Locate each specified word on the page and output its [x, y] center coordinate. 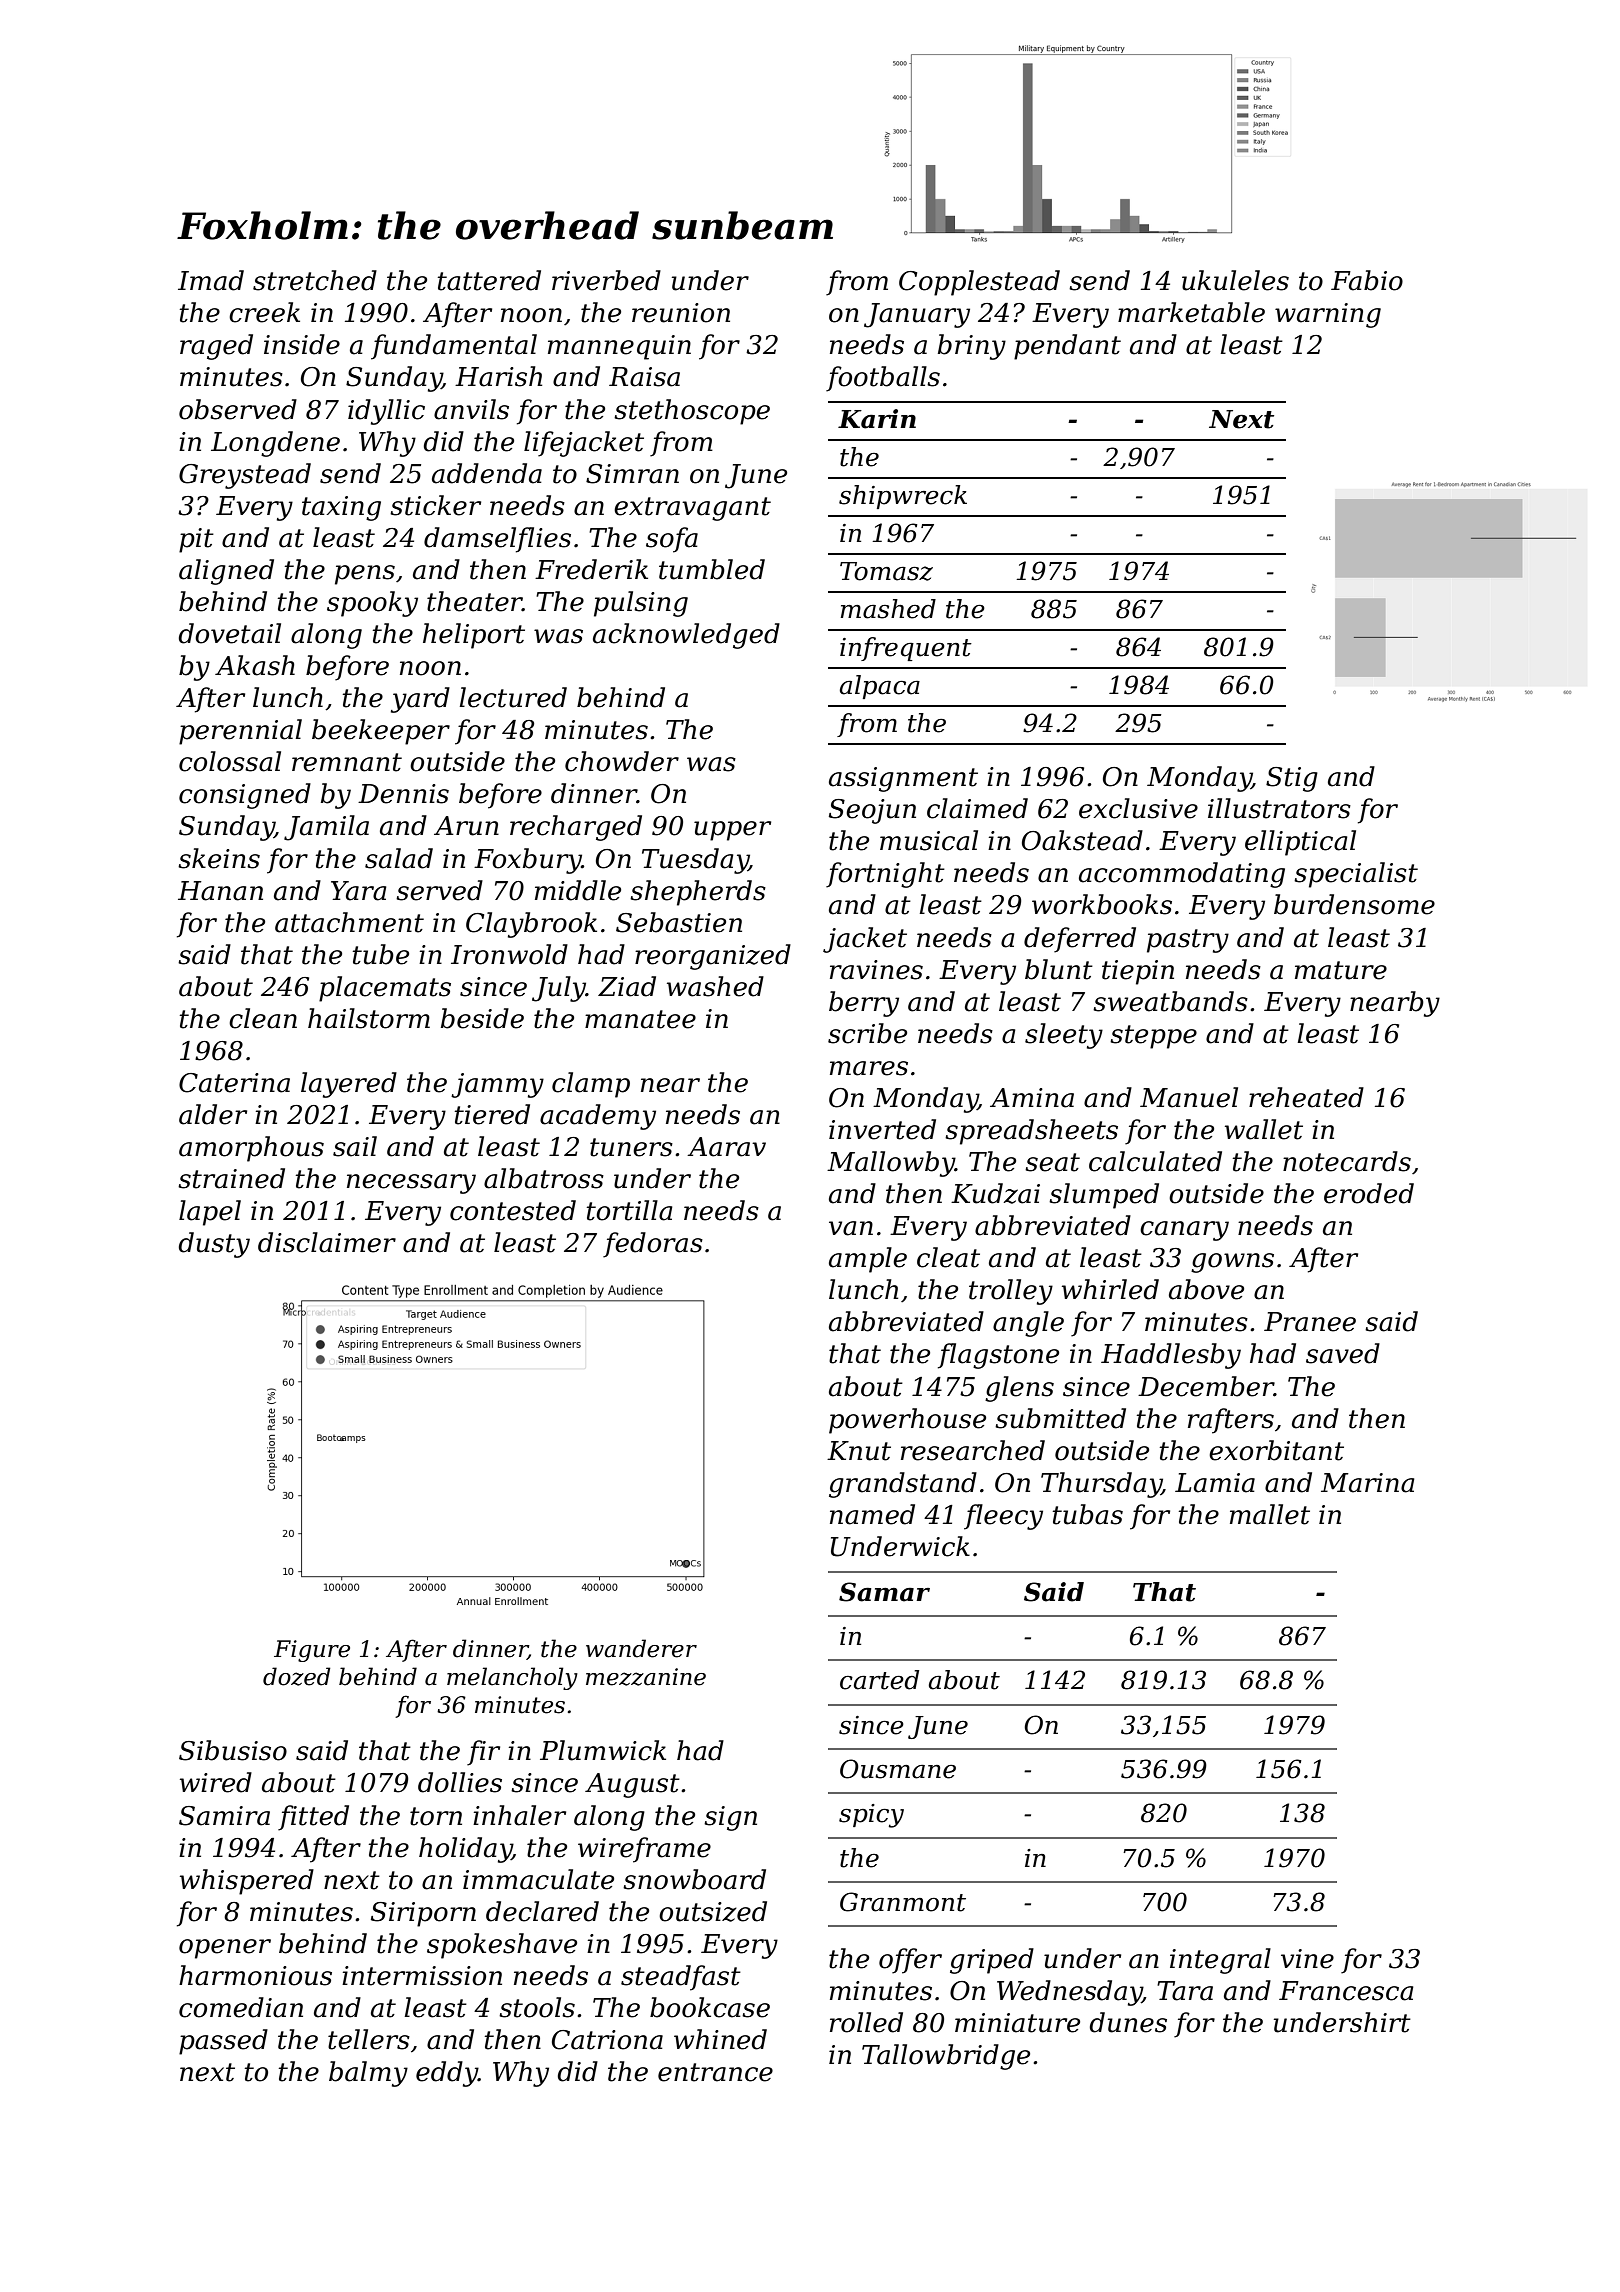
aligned [226, 572]
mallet [1270, 1514]
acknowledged [686, 636]
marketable [1191, 312]
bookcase [710, 2007]
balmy [368, 2074]
